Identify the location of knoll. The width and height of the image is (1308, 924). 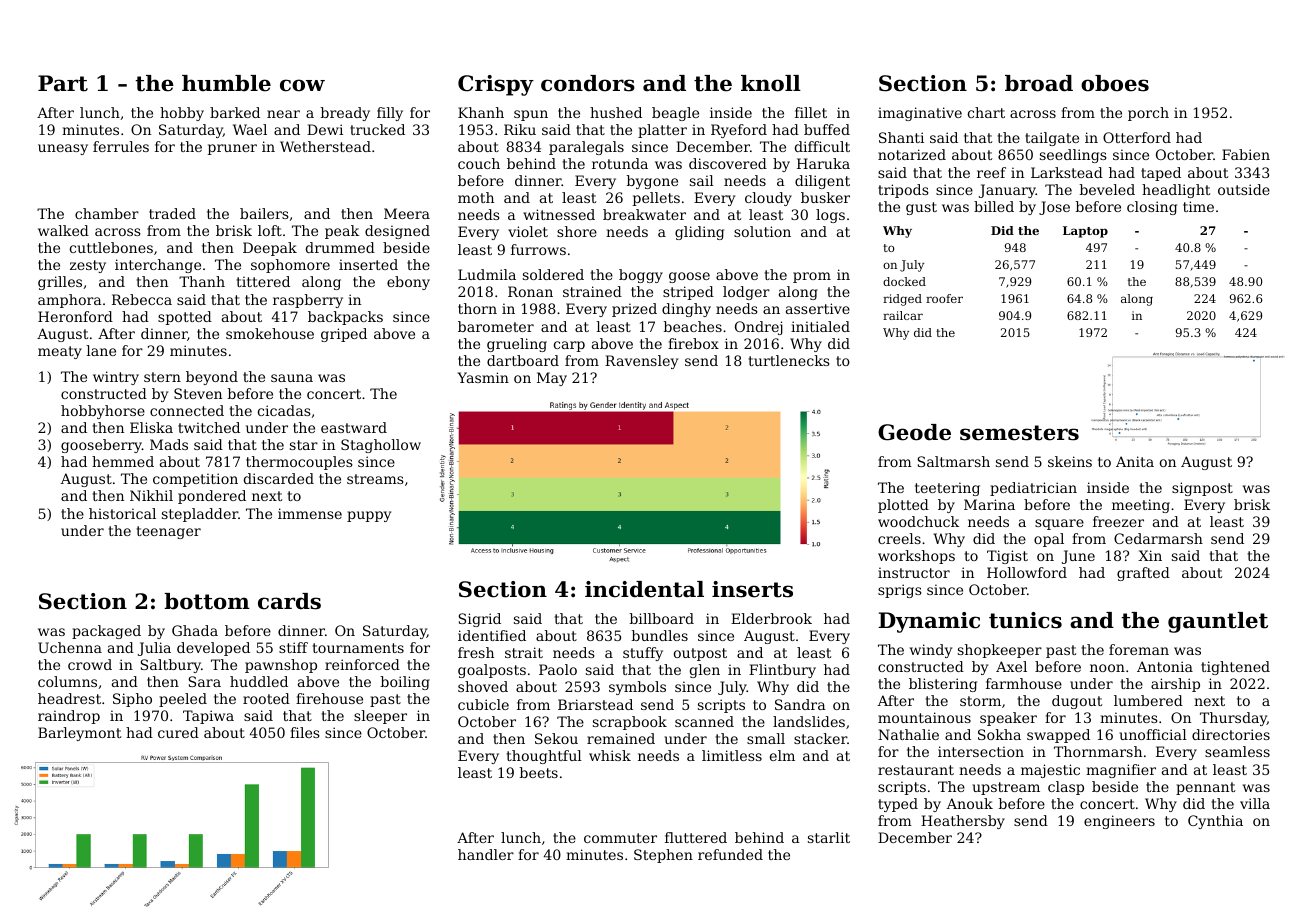
(771, 83).
